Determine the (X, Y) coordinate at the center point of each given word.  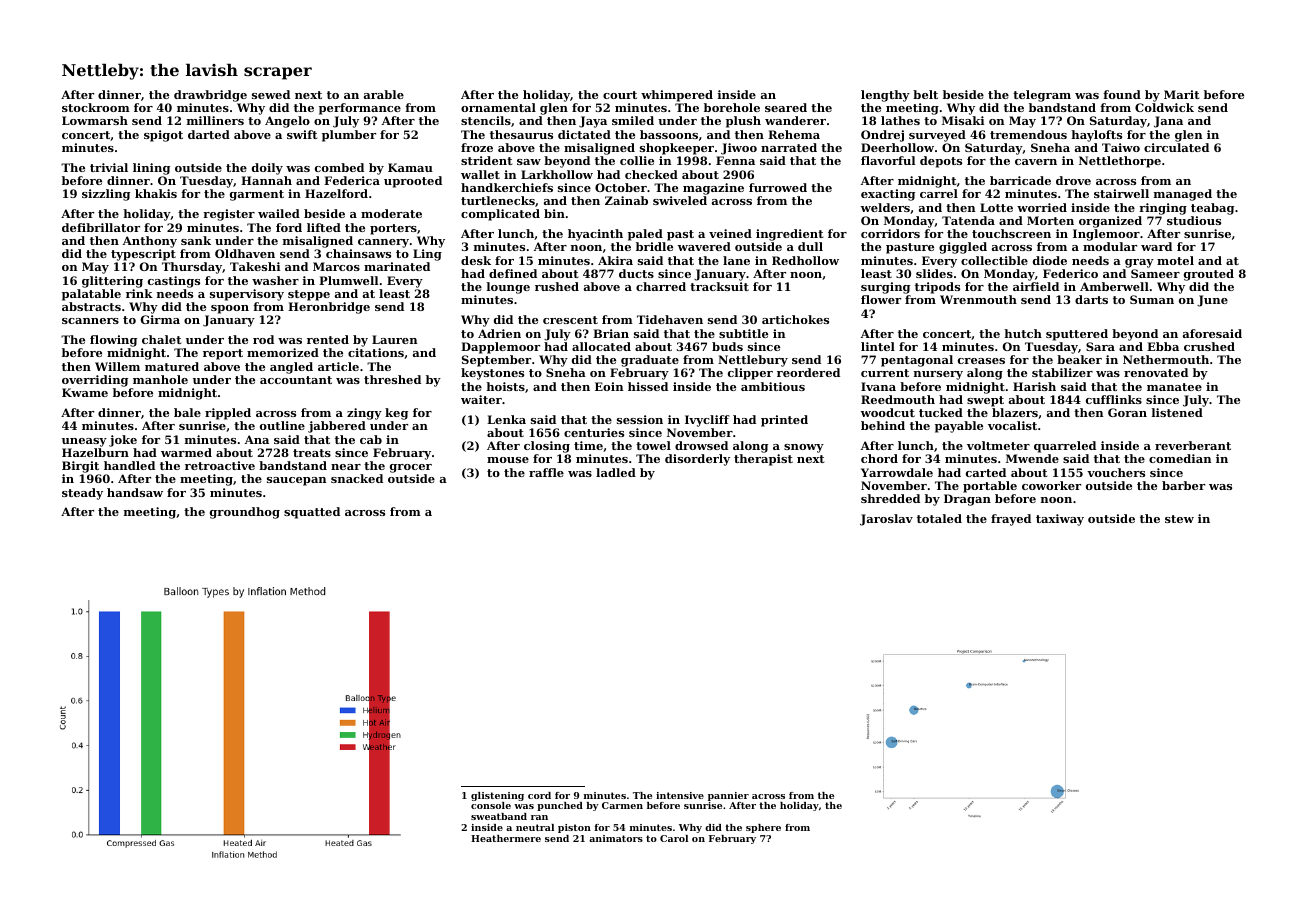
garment (257, 195)
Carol (674, 838)
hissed (648, 386)
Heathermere (506, 838)
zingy (364, 414)
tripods (937, 288)
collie (637, 160)
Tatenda (968, 220)
